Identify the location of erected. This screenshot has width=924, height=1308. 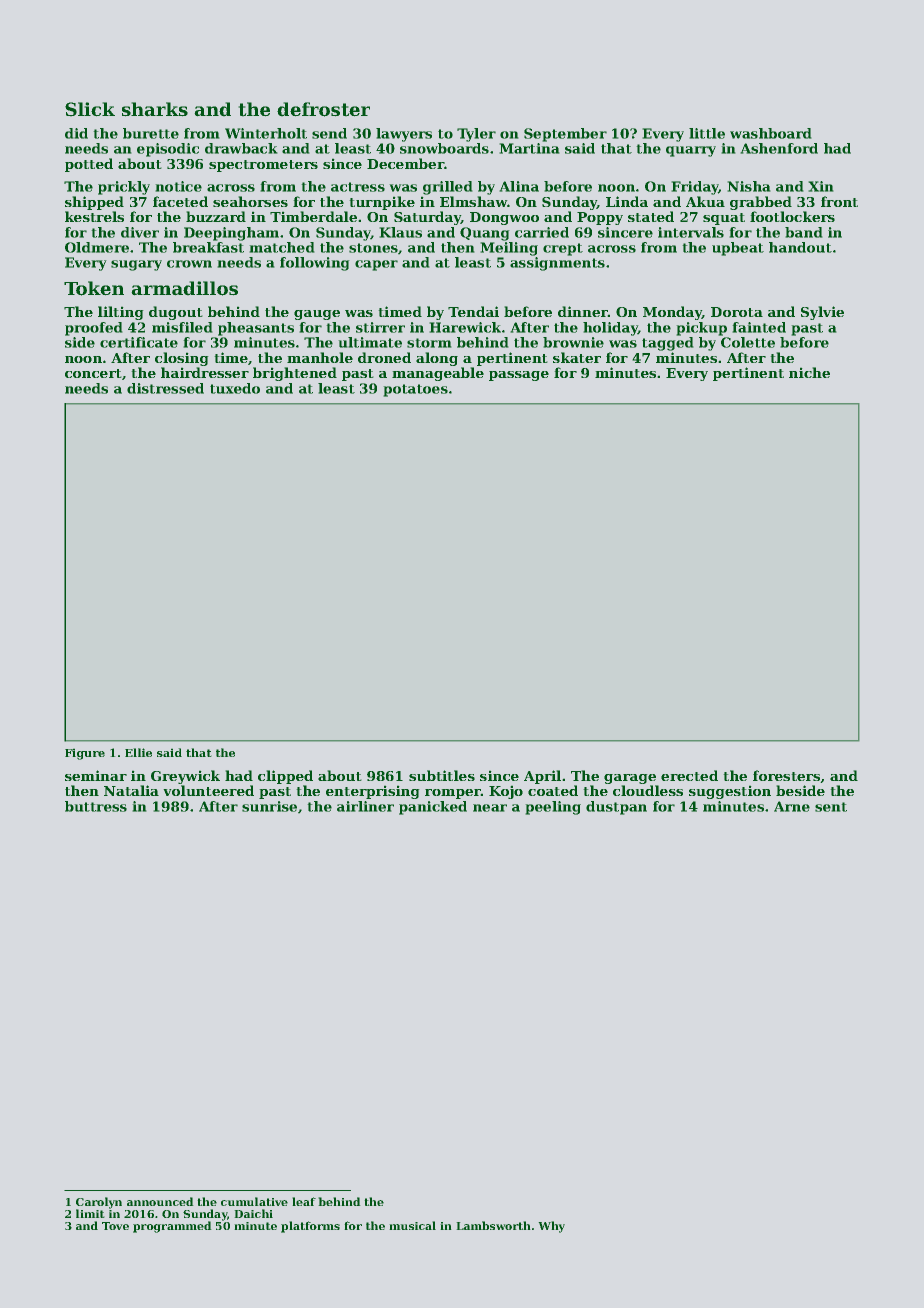
(689, 775).
